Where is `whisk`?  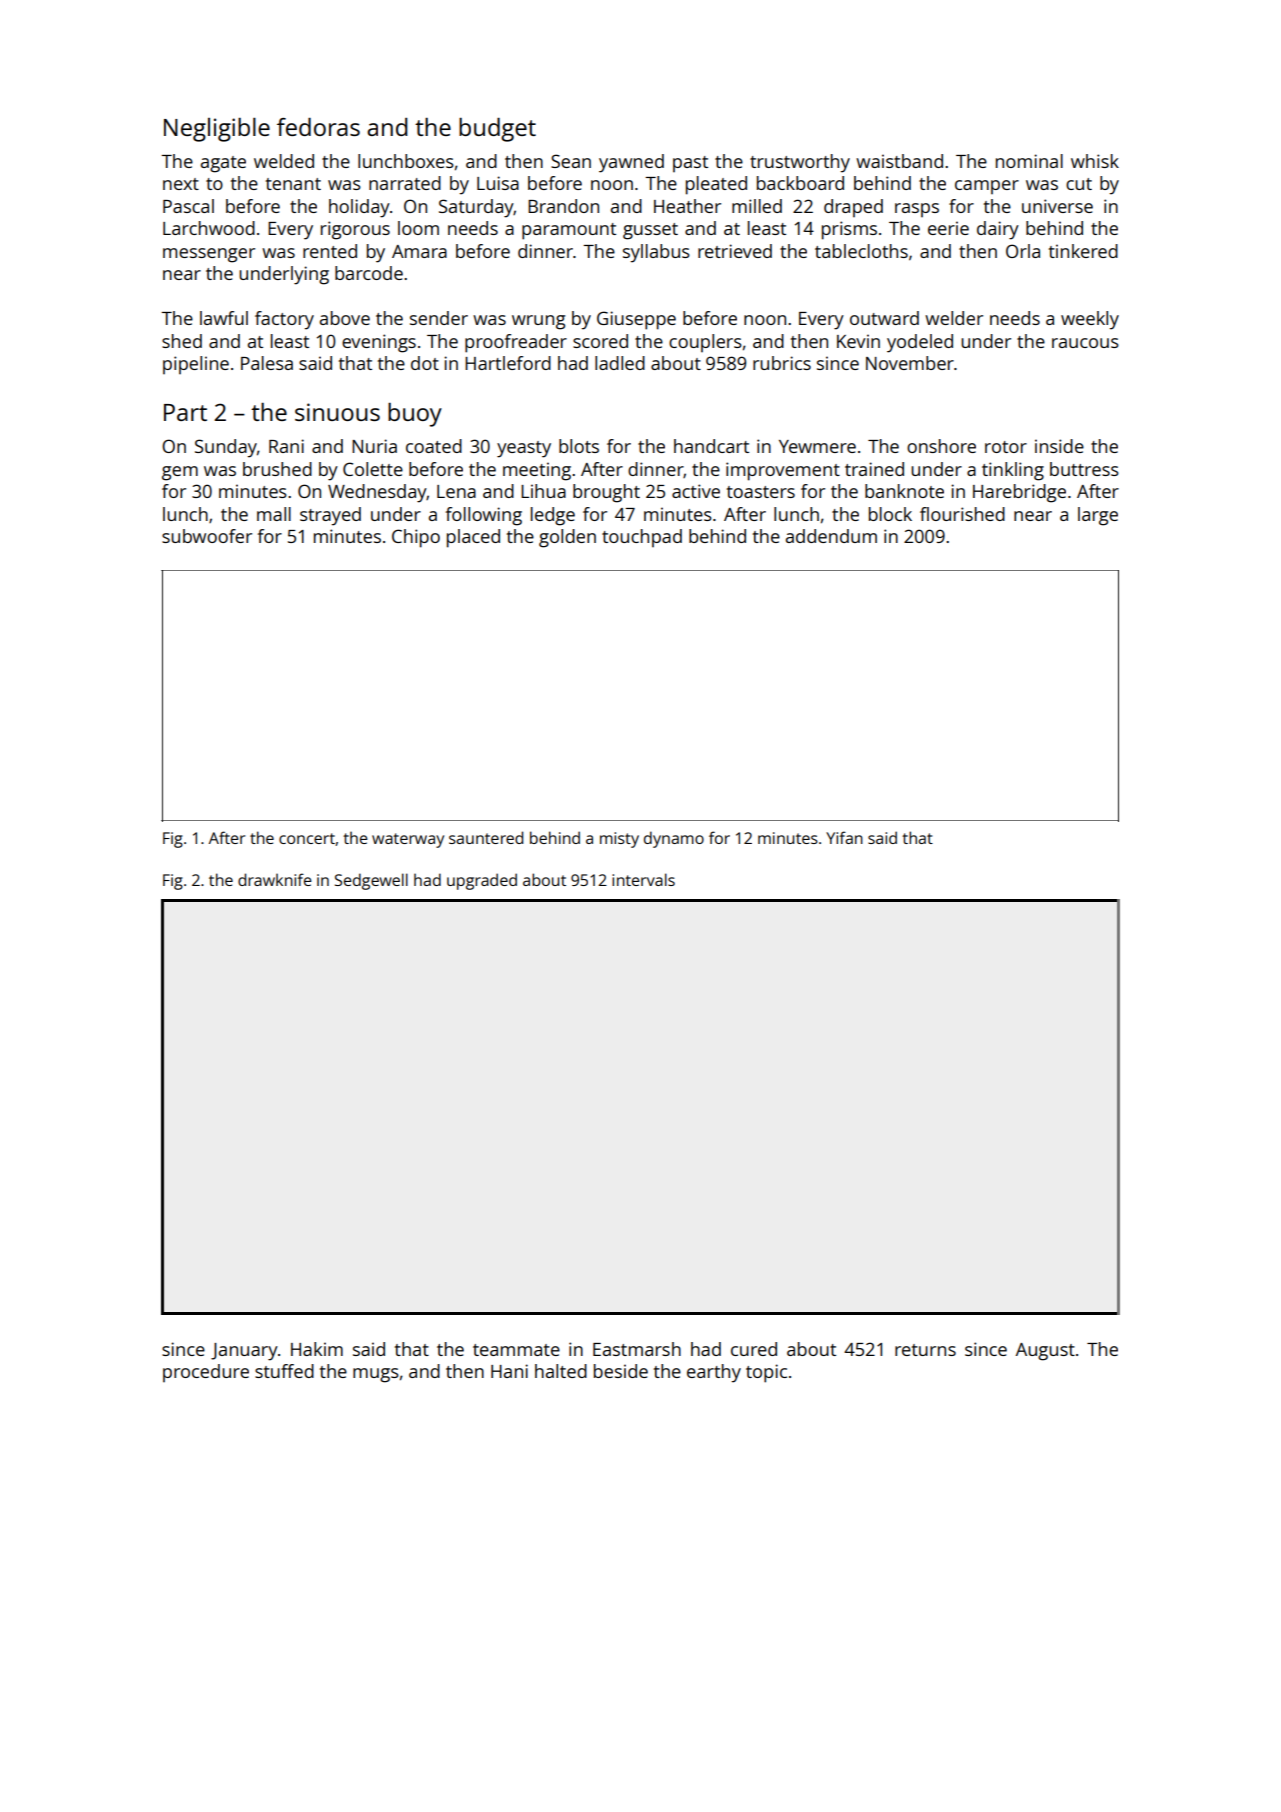
whisk is located at coordinates (1095, 161).
